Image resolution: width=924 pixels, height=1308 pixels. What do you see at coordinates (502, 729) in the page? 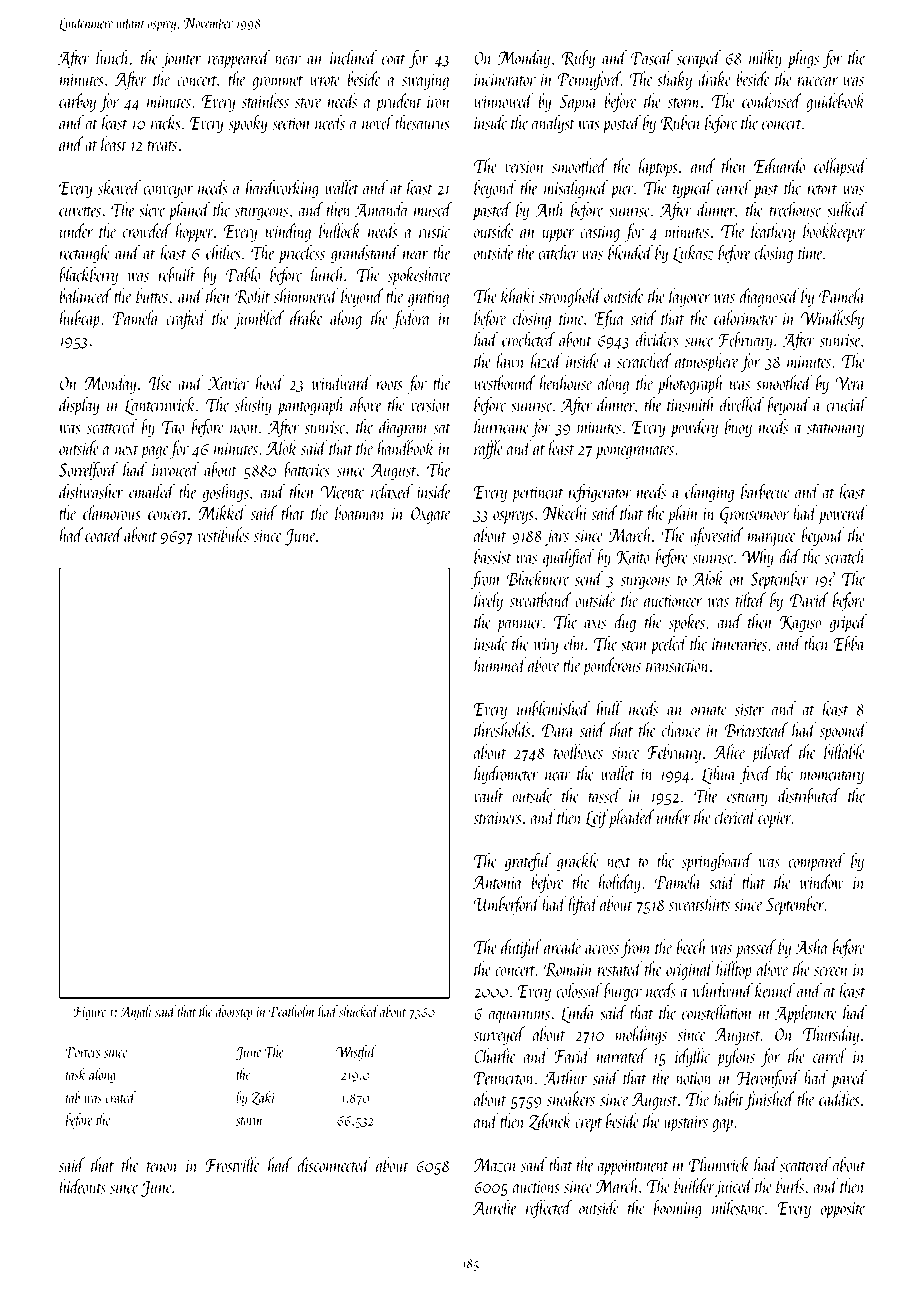
I see `thresholds` at bounding box center [502, 729].
